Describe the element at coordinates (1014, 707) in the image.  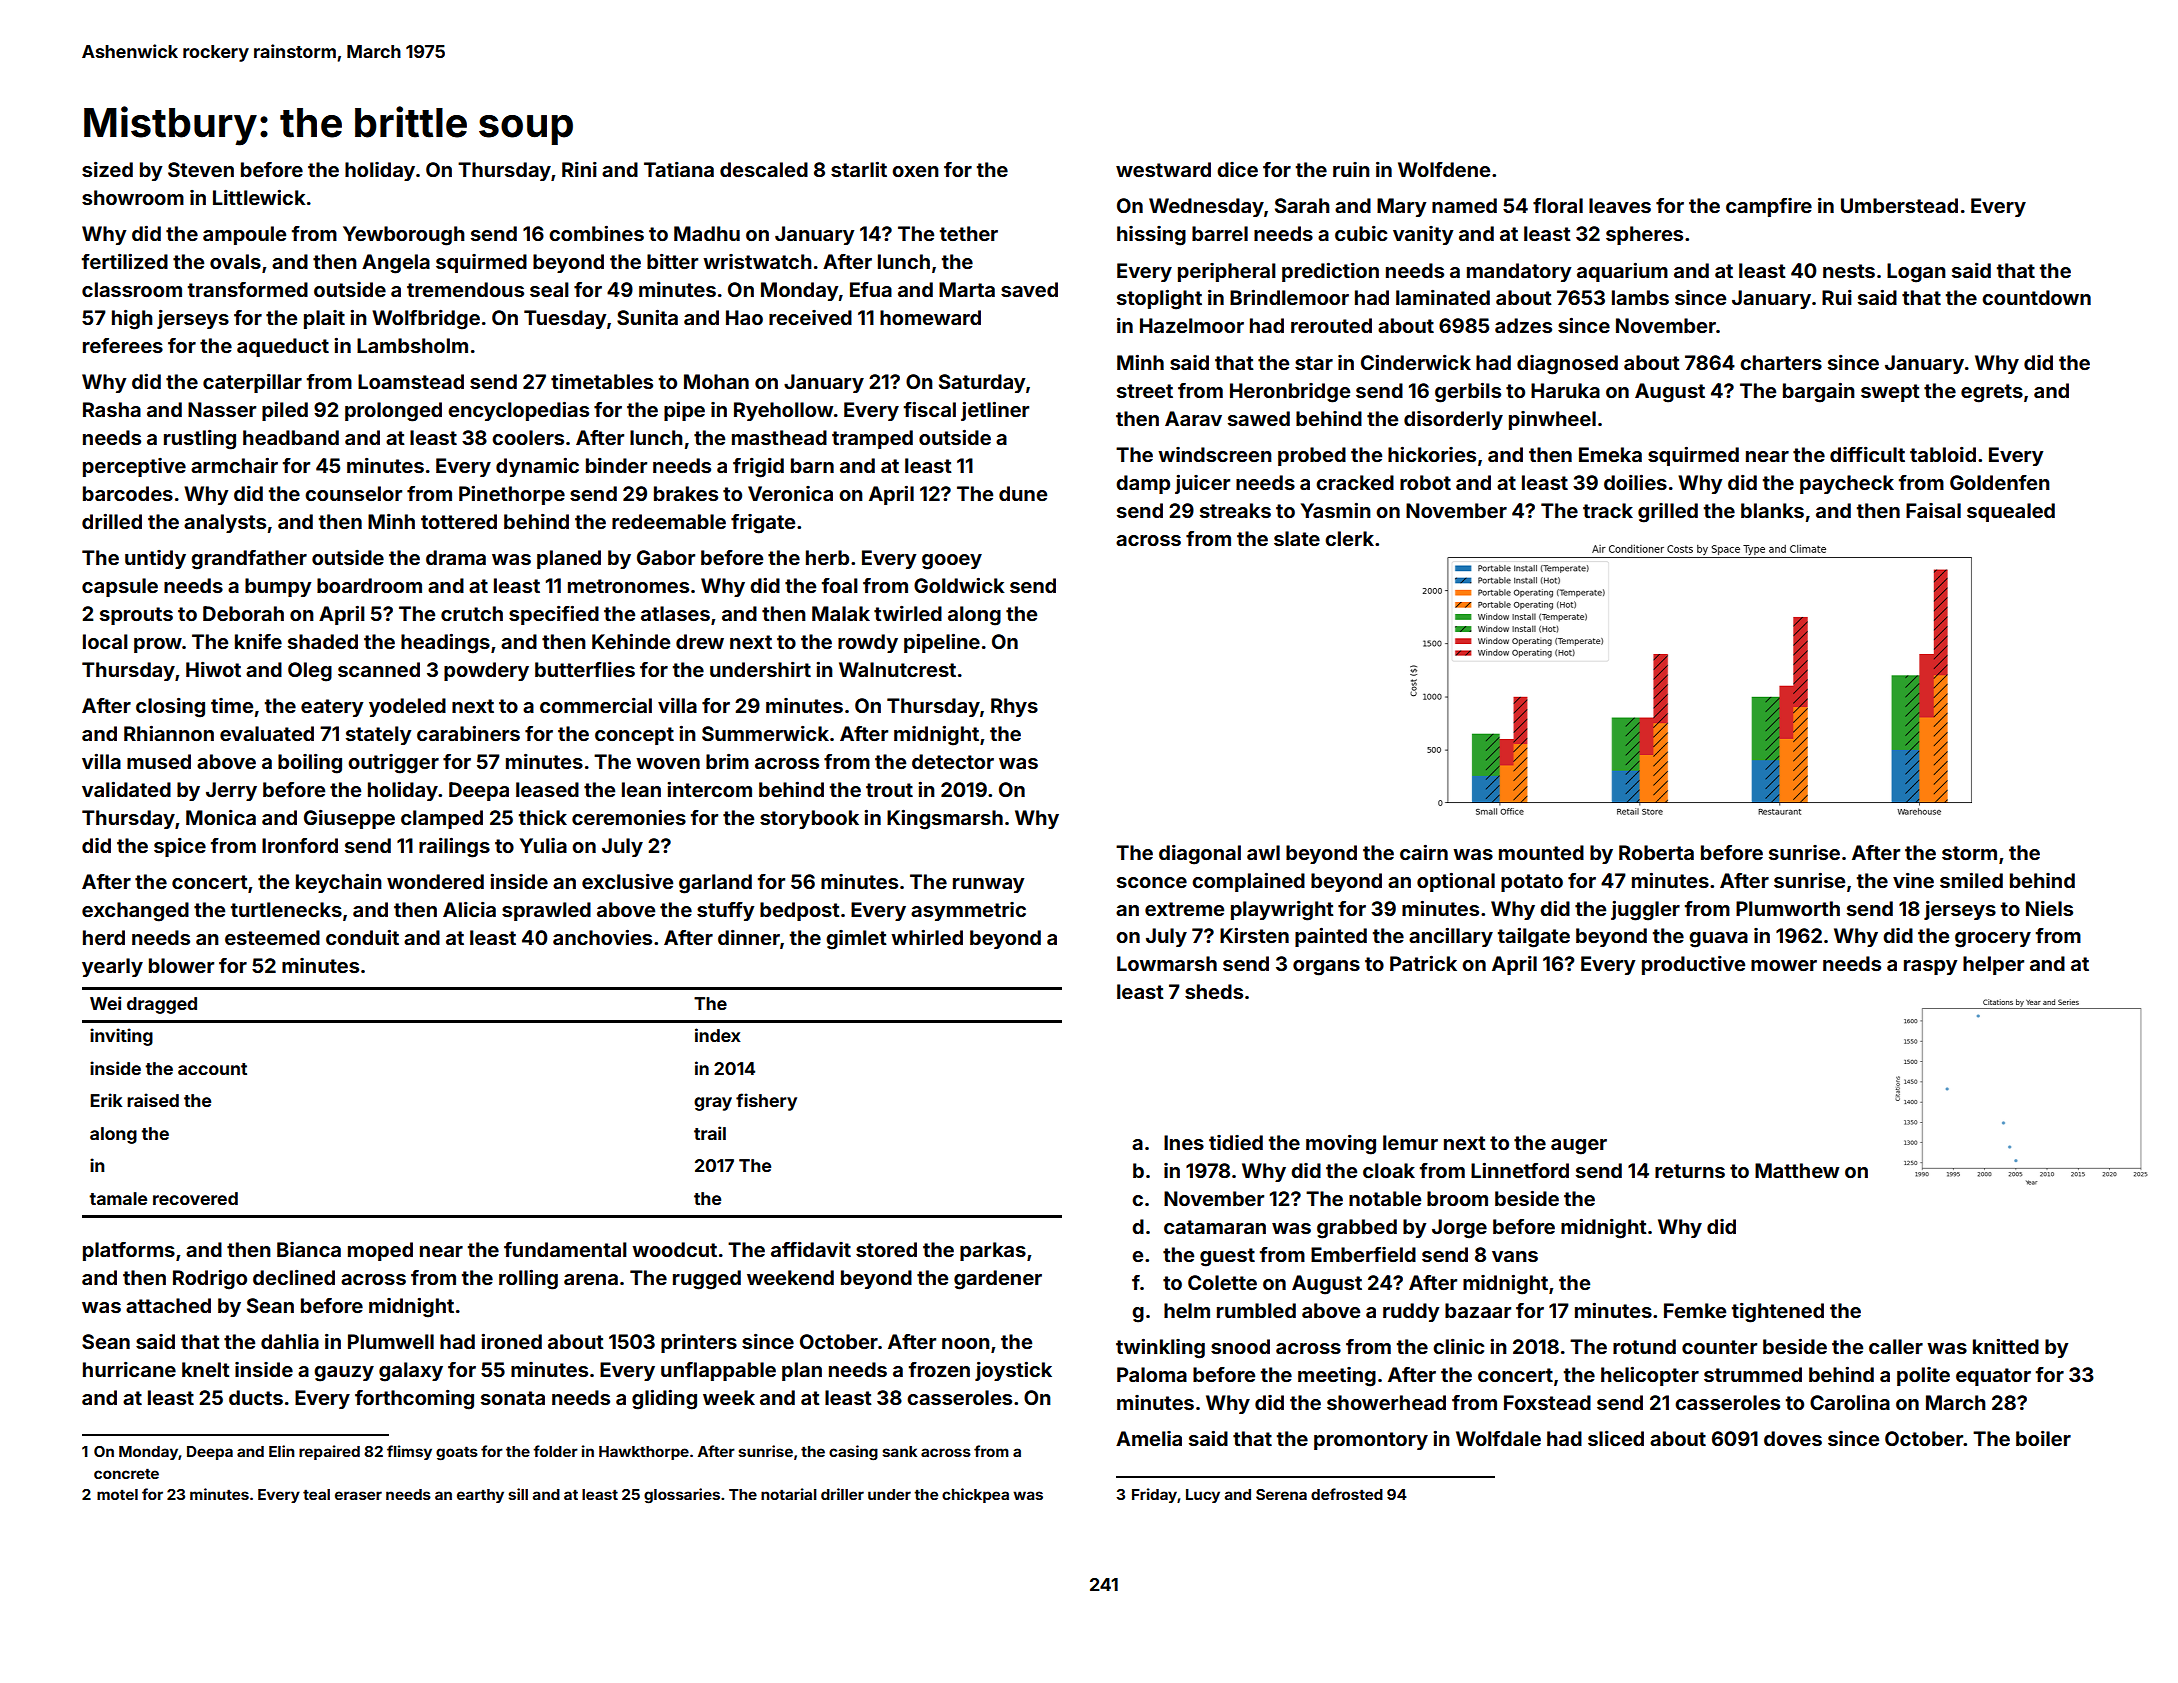
I see `Rhys` at that location.
